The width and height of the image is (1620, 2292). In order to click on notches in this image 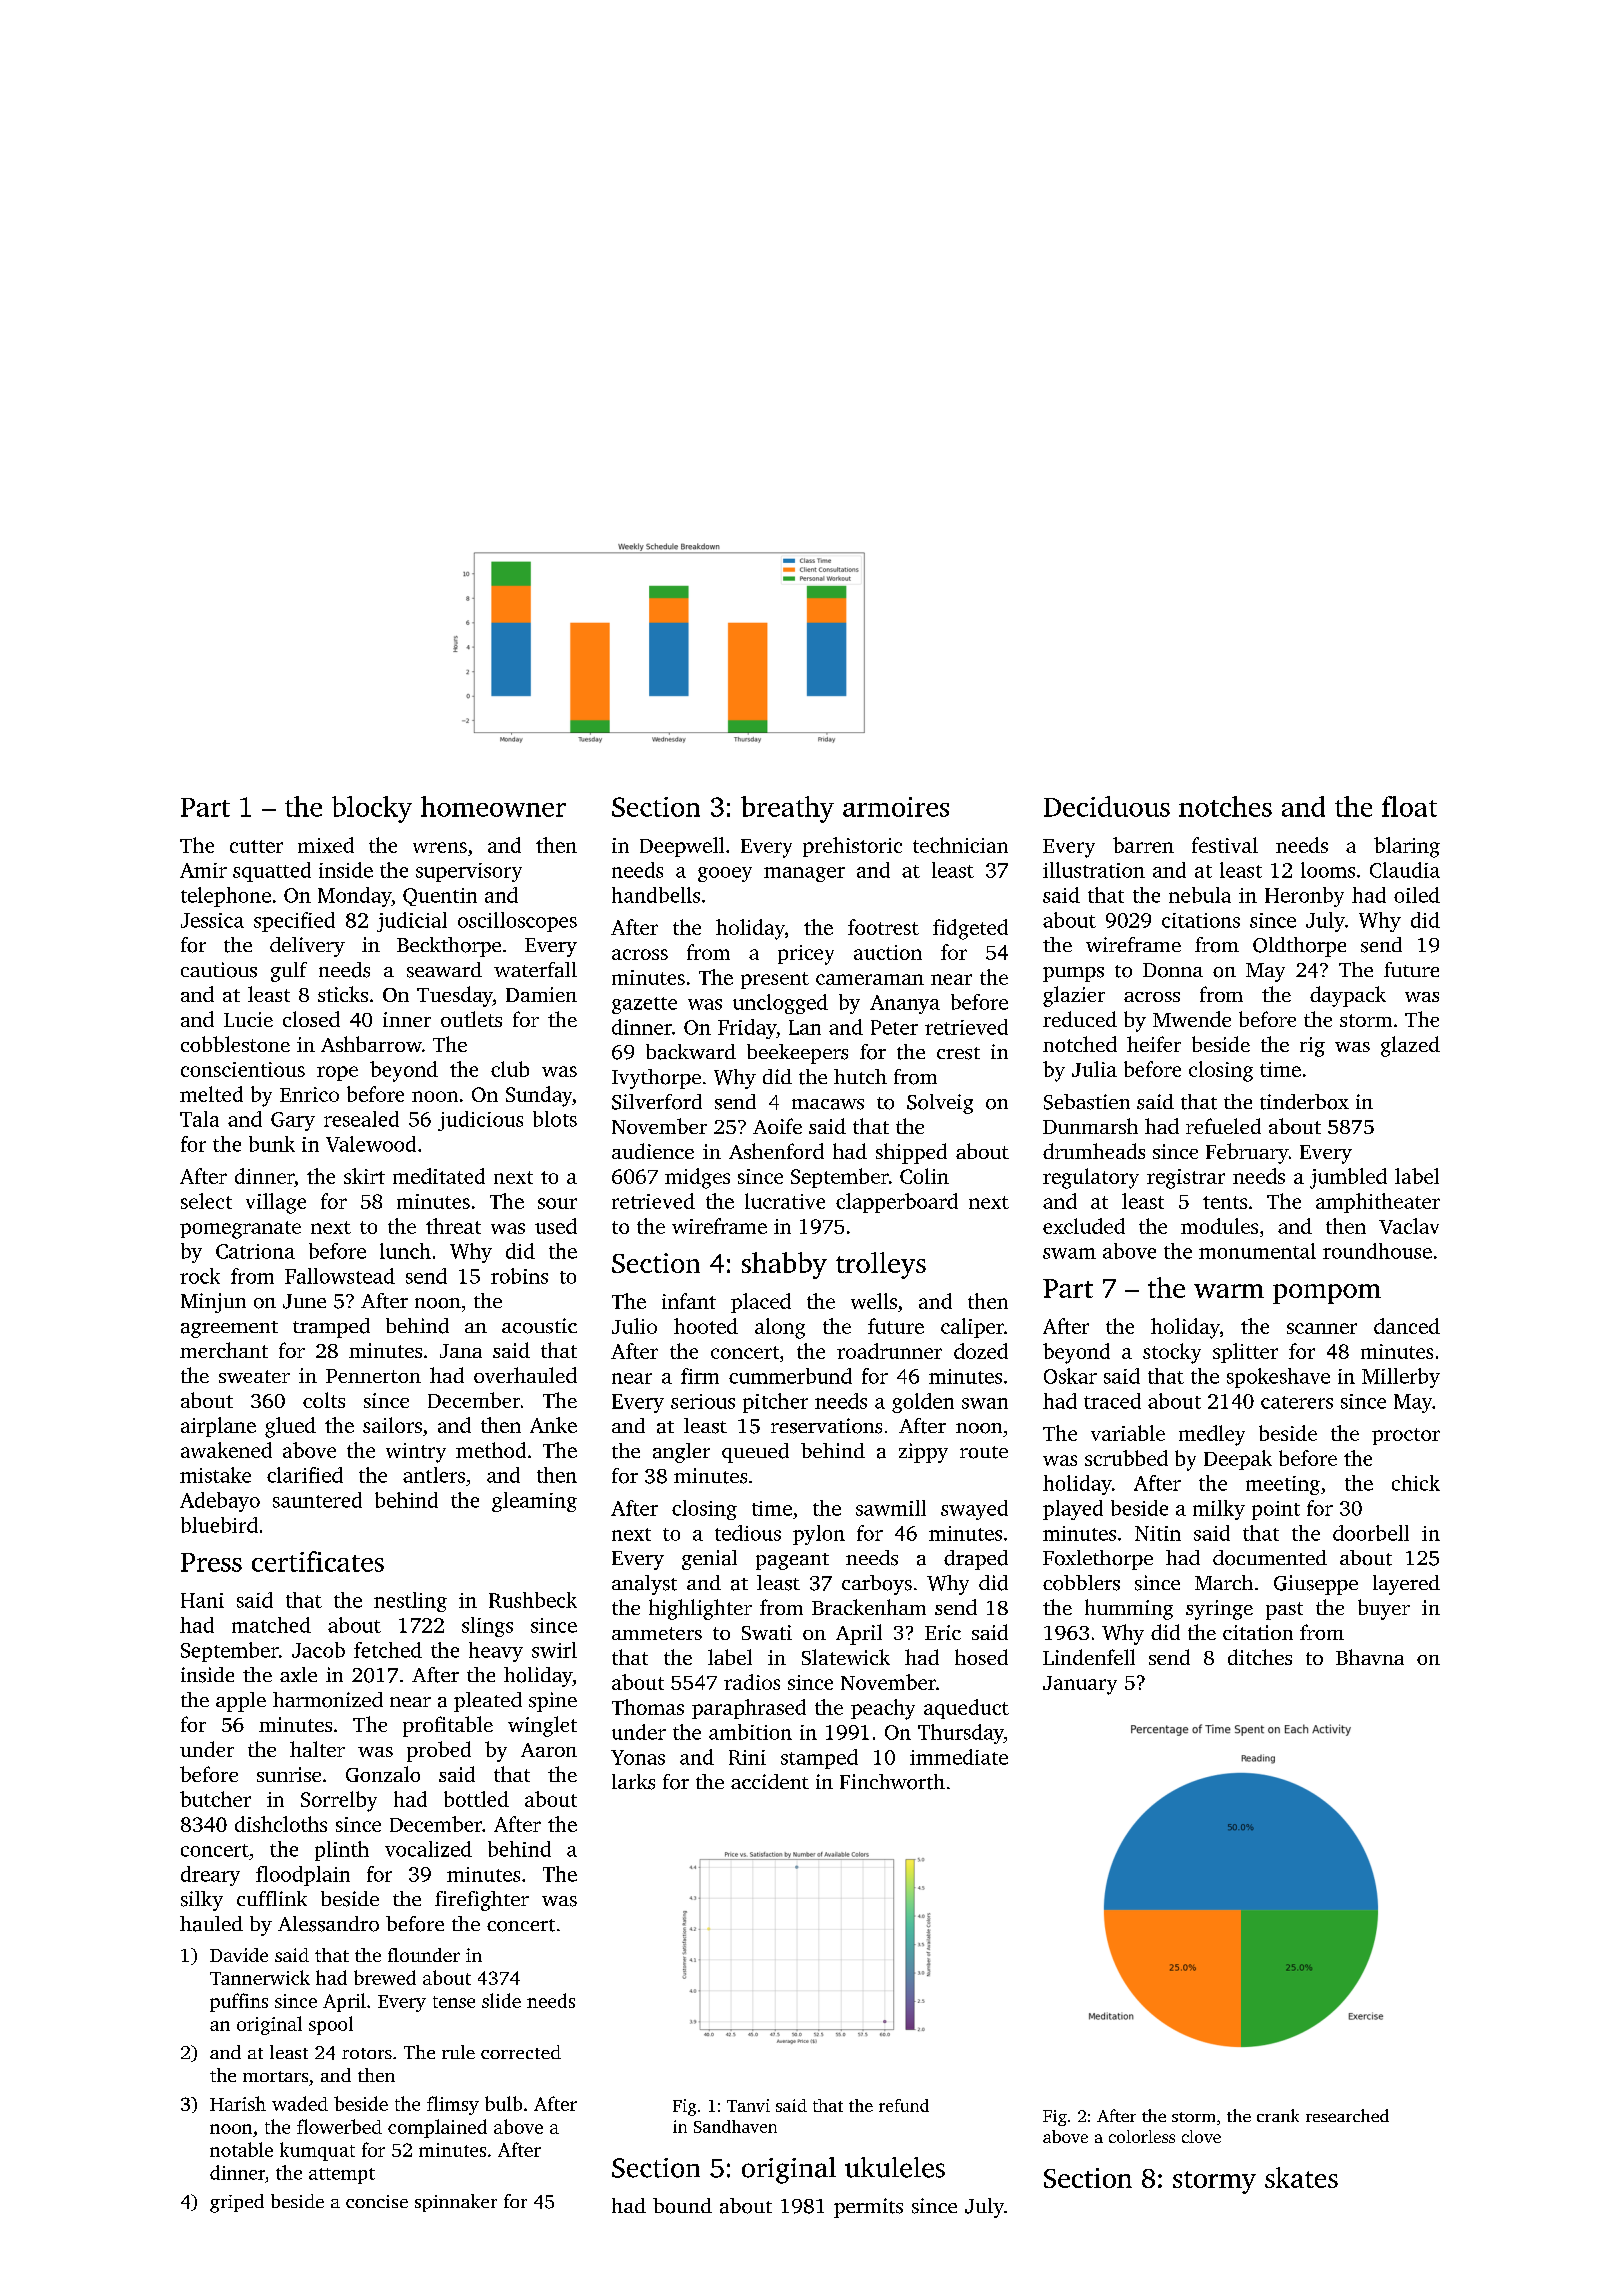, I will do `click(1225, 806)`.
